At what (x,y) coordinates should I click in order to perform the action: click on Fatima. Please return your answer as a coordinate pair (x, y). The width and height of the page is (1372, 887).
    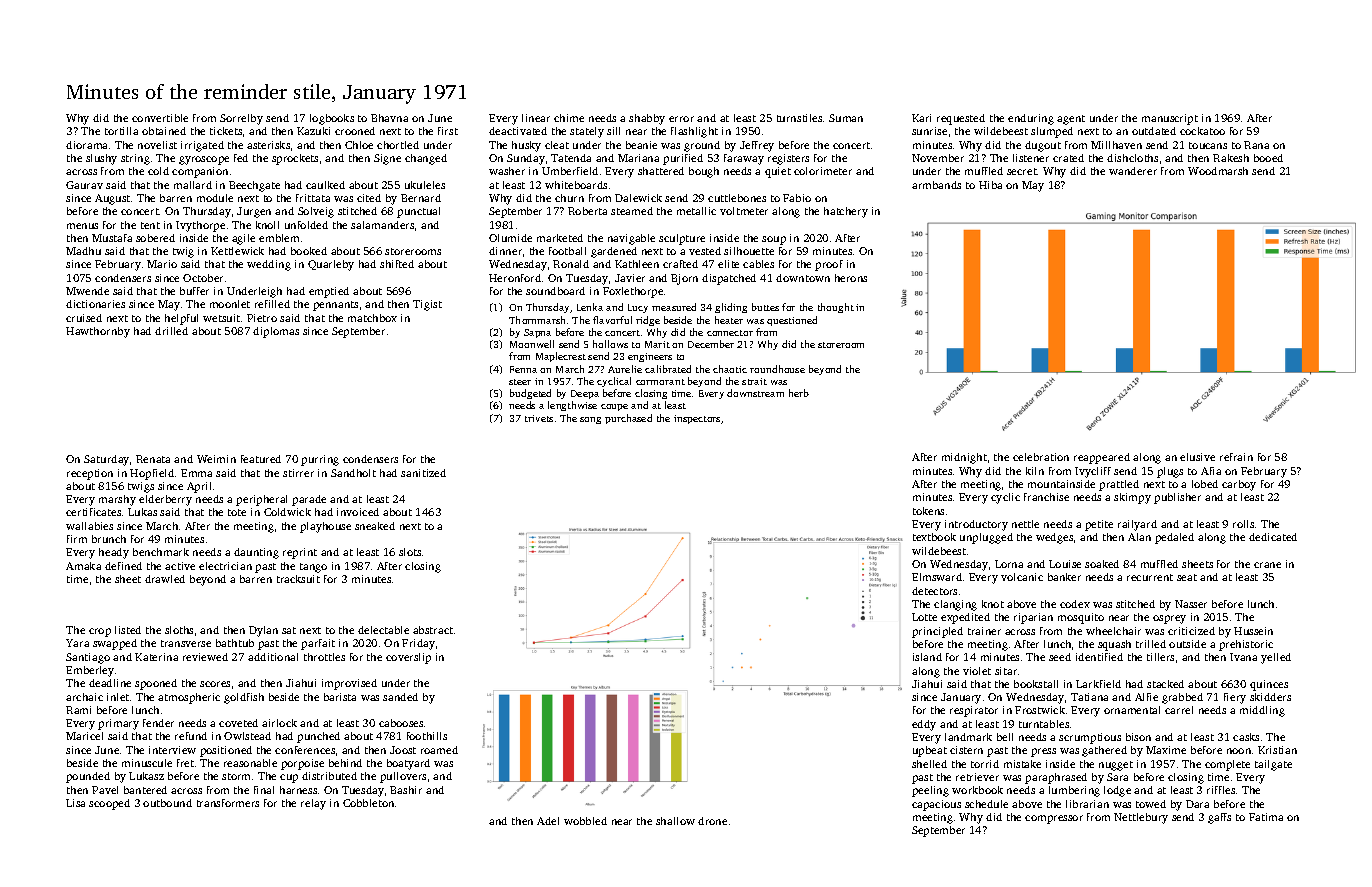
    Looking at the image, I should click on (1266, 817).
